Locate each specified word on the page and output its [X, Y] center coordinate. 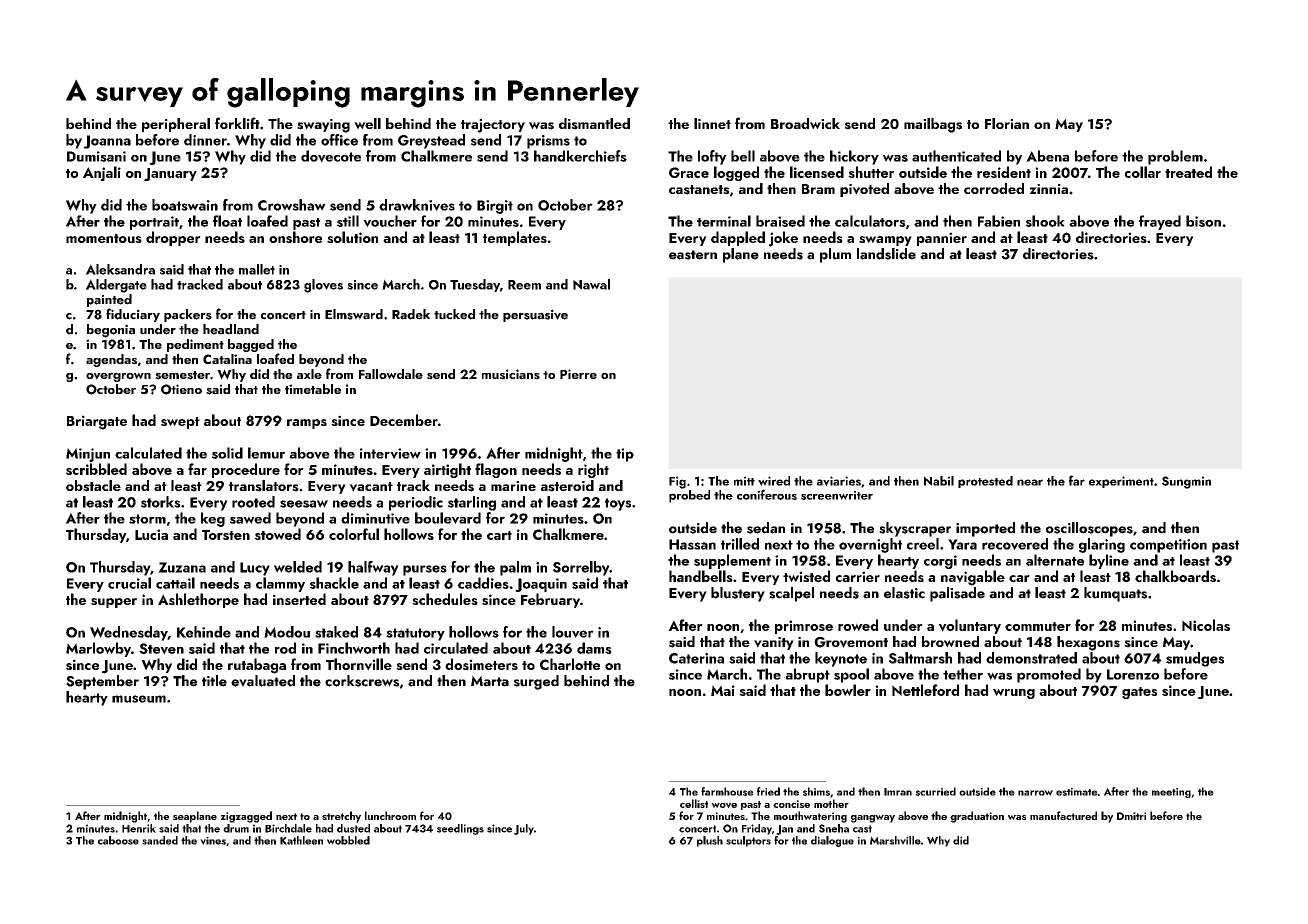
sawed [250, 518]
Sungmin [1186, 482]
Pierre [578, 374]
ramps [307, 424]
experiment [1121, 482]
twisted [806, 576]
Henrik [139, 828]
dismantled [594, 124]
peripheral [176, 125]
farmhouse [727, 791]
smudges [1195, 659]
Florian [1007, 123]
